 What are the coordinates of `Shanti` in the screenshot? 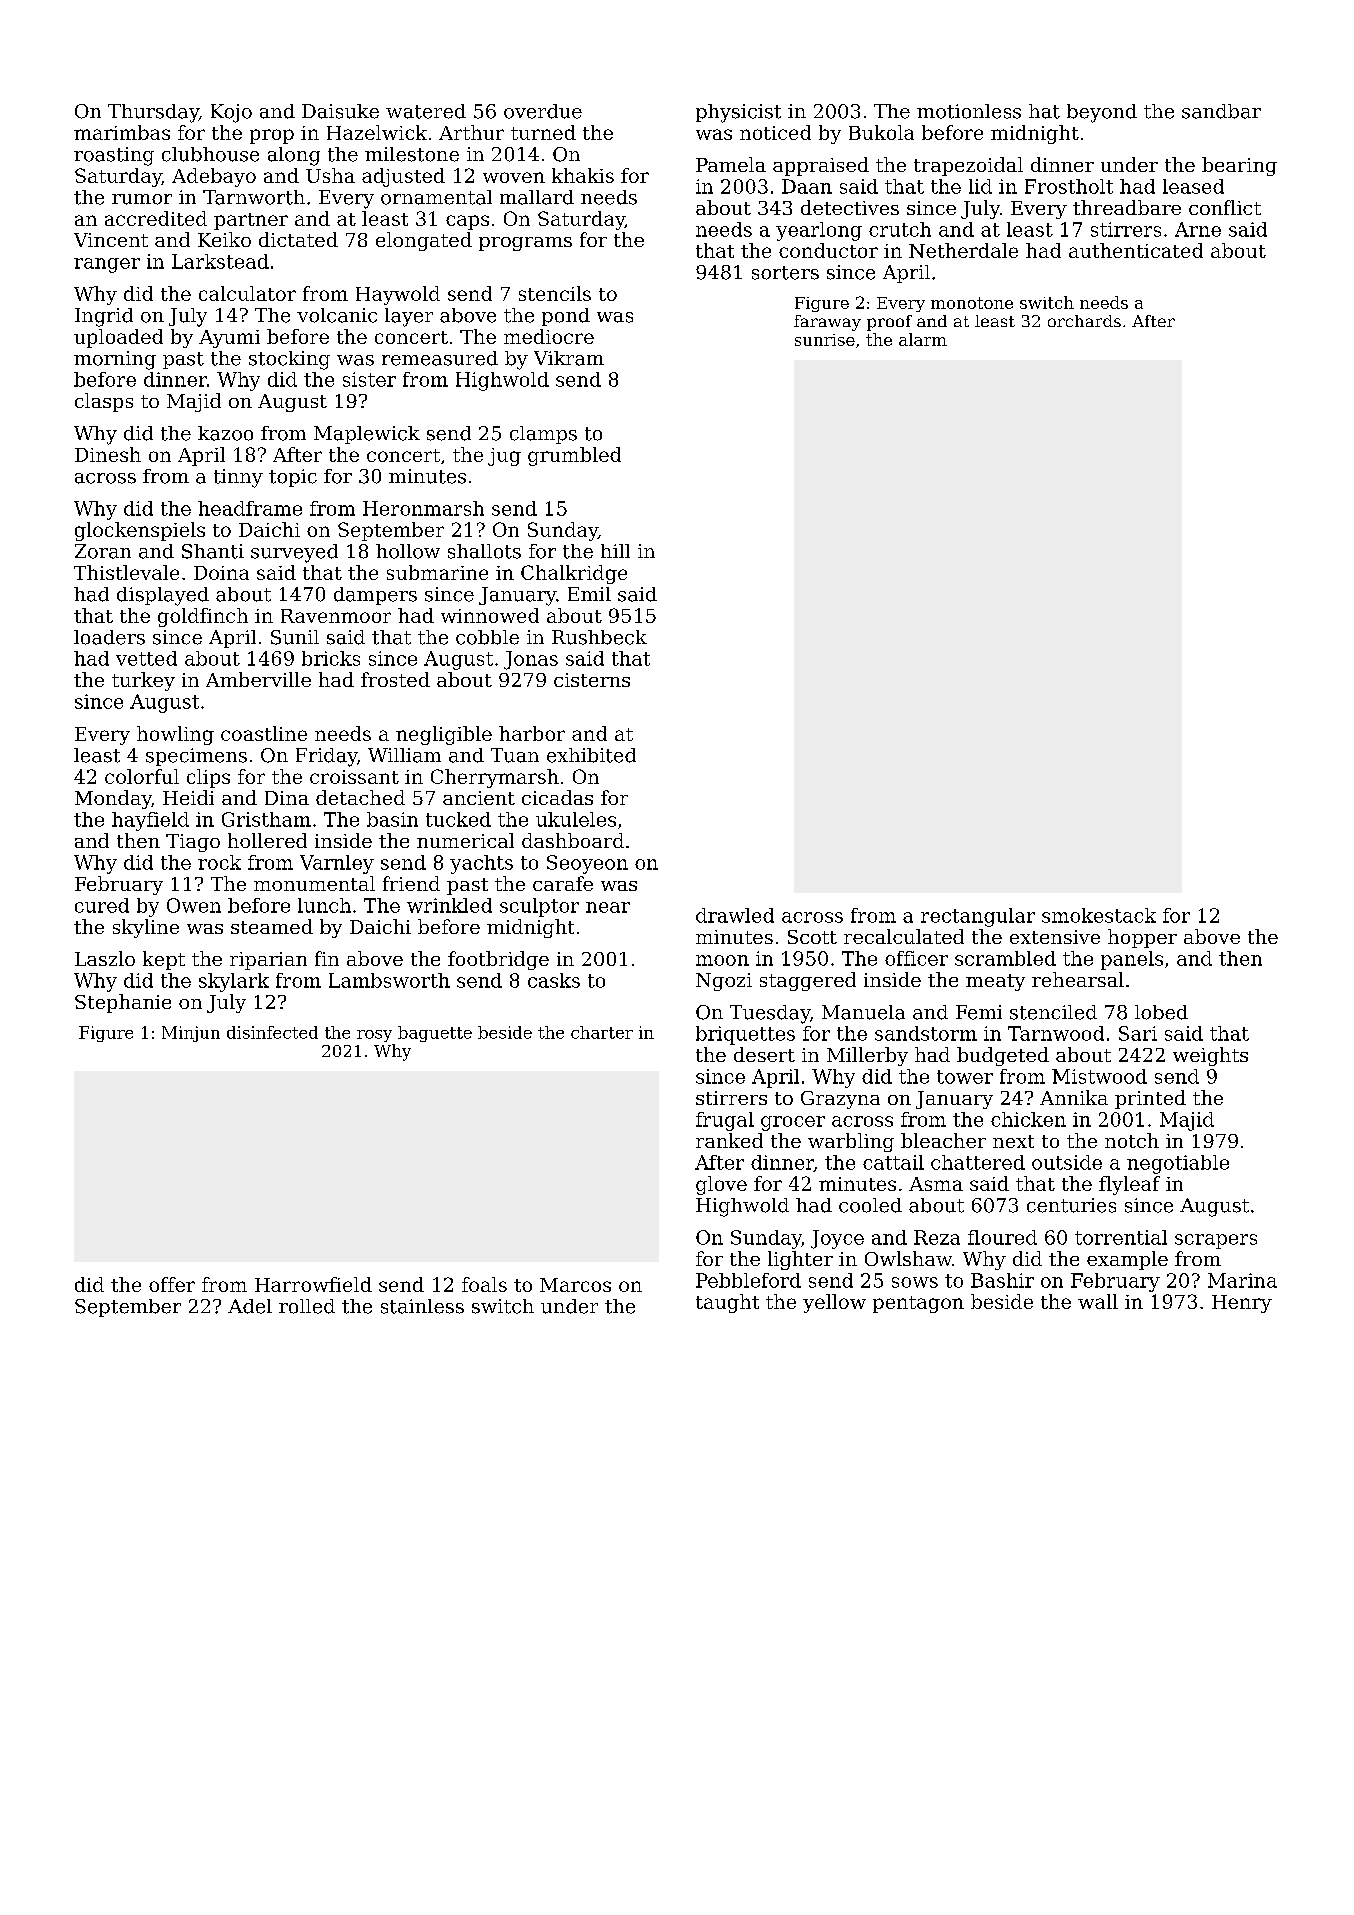 It's located at (213, 551).
